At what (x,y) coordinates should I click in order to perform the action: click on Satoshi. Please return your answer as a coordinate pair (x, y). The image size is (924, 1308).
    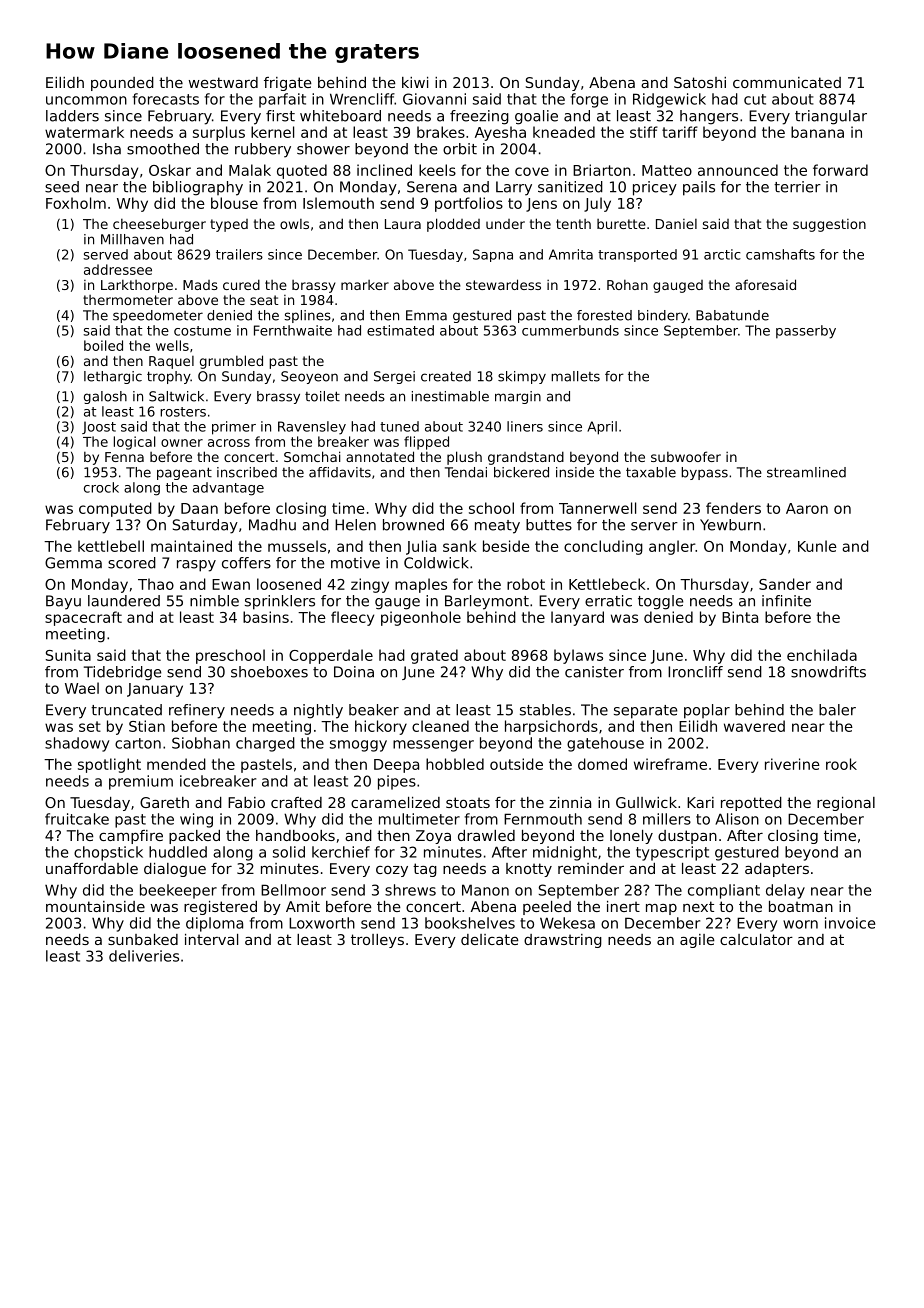
    Looking at the image, I should click on (700, 82).
